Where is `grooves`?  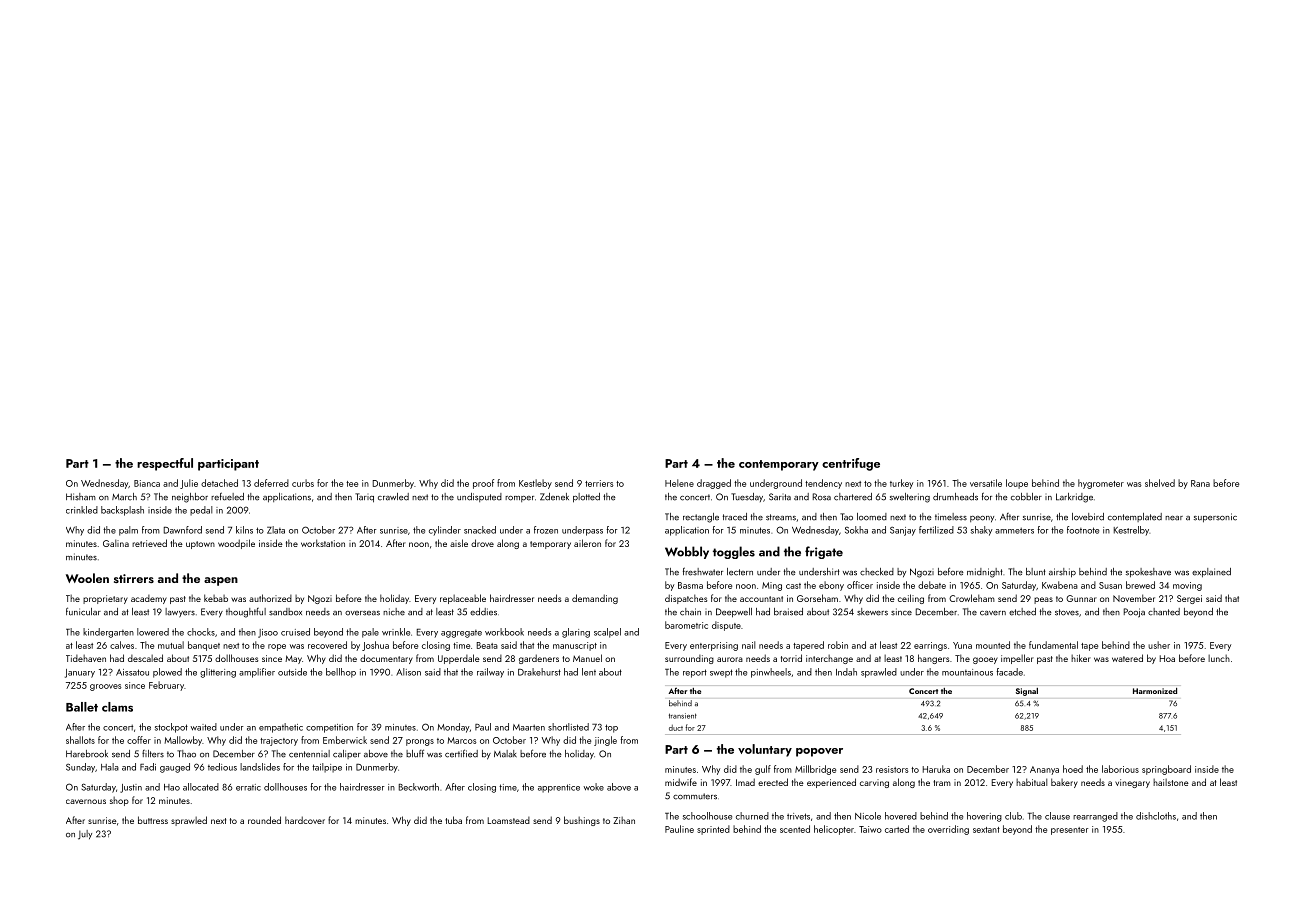 grooves is located at coordinates (106, 687).
